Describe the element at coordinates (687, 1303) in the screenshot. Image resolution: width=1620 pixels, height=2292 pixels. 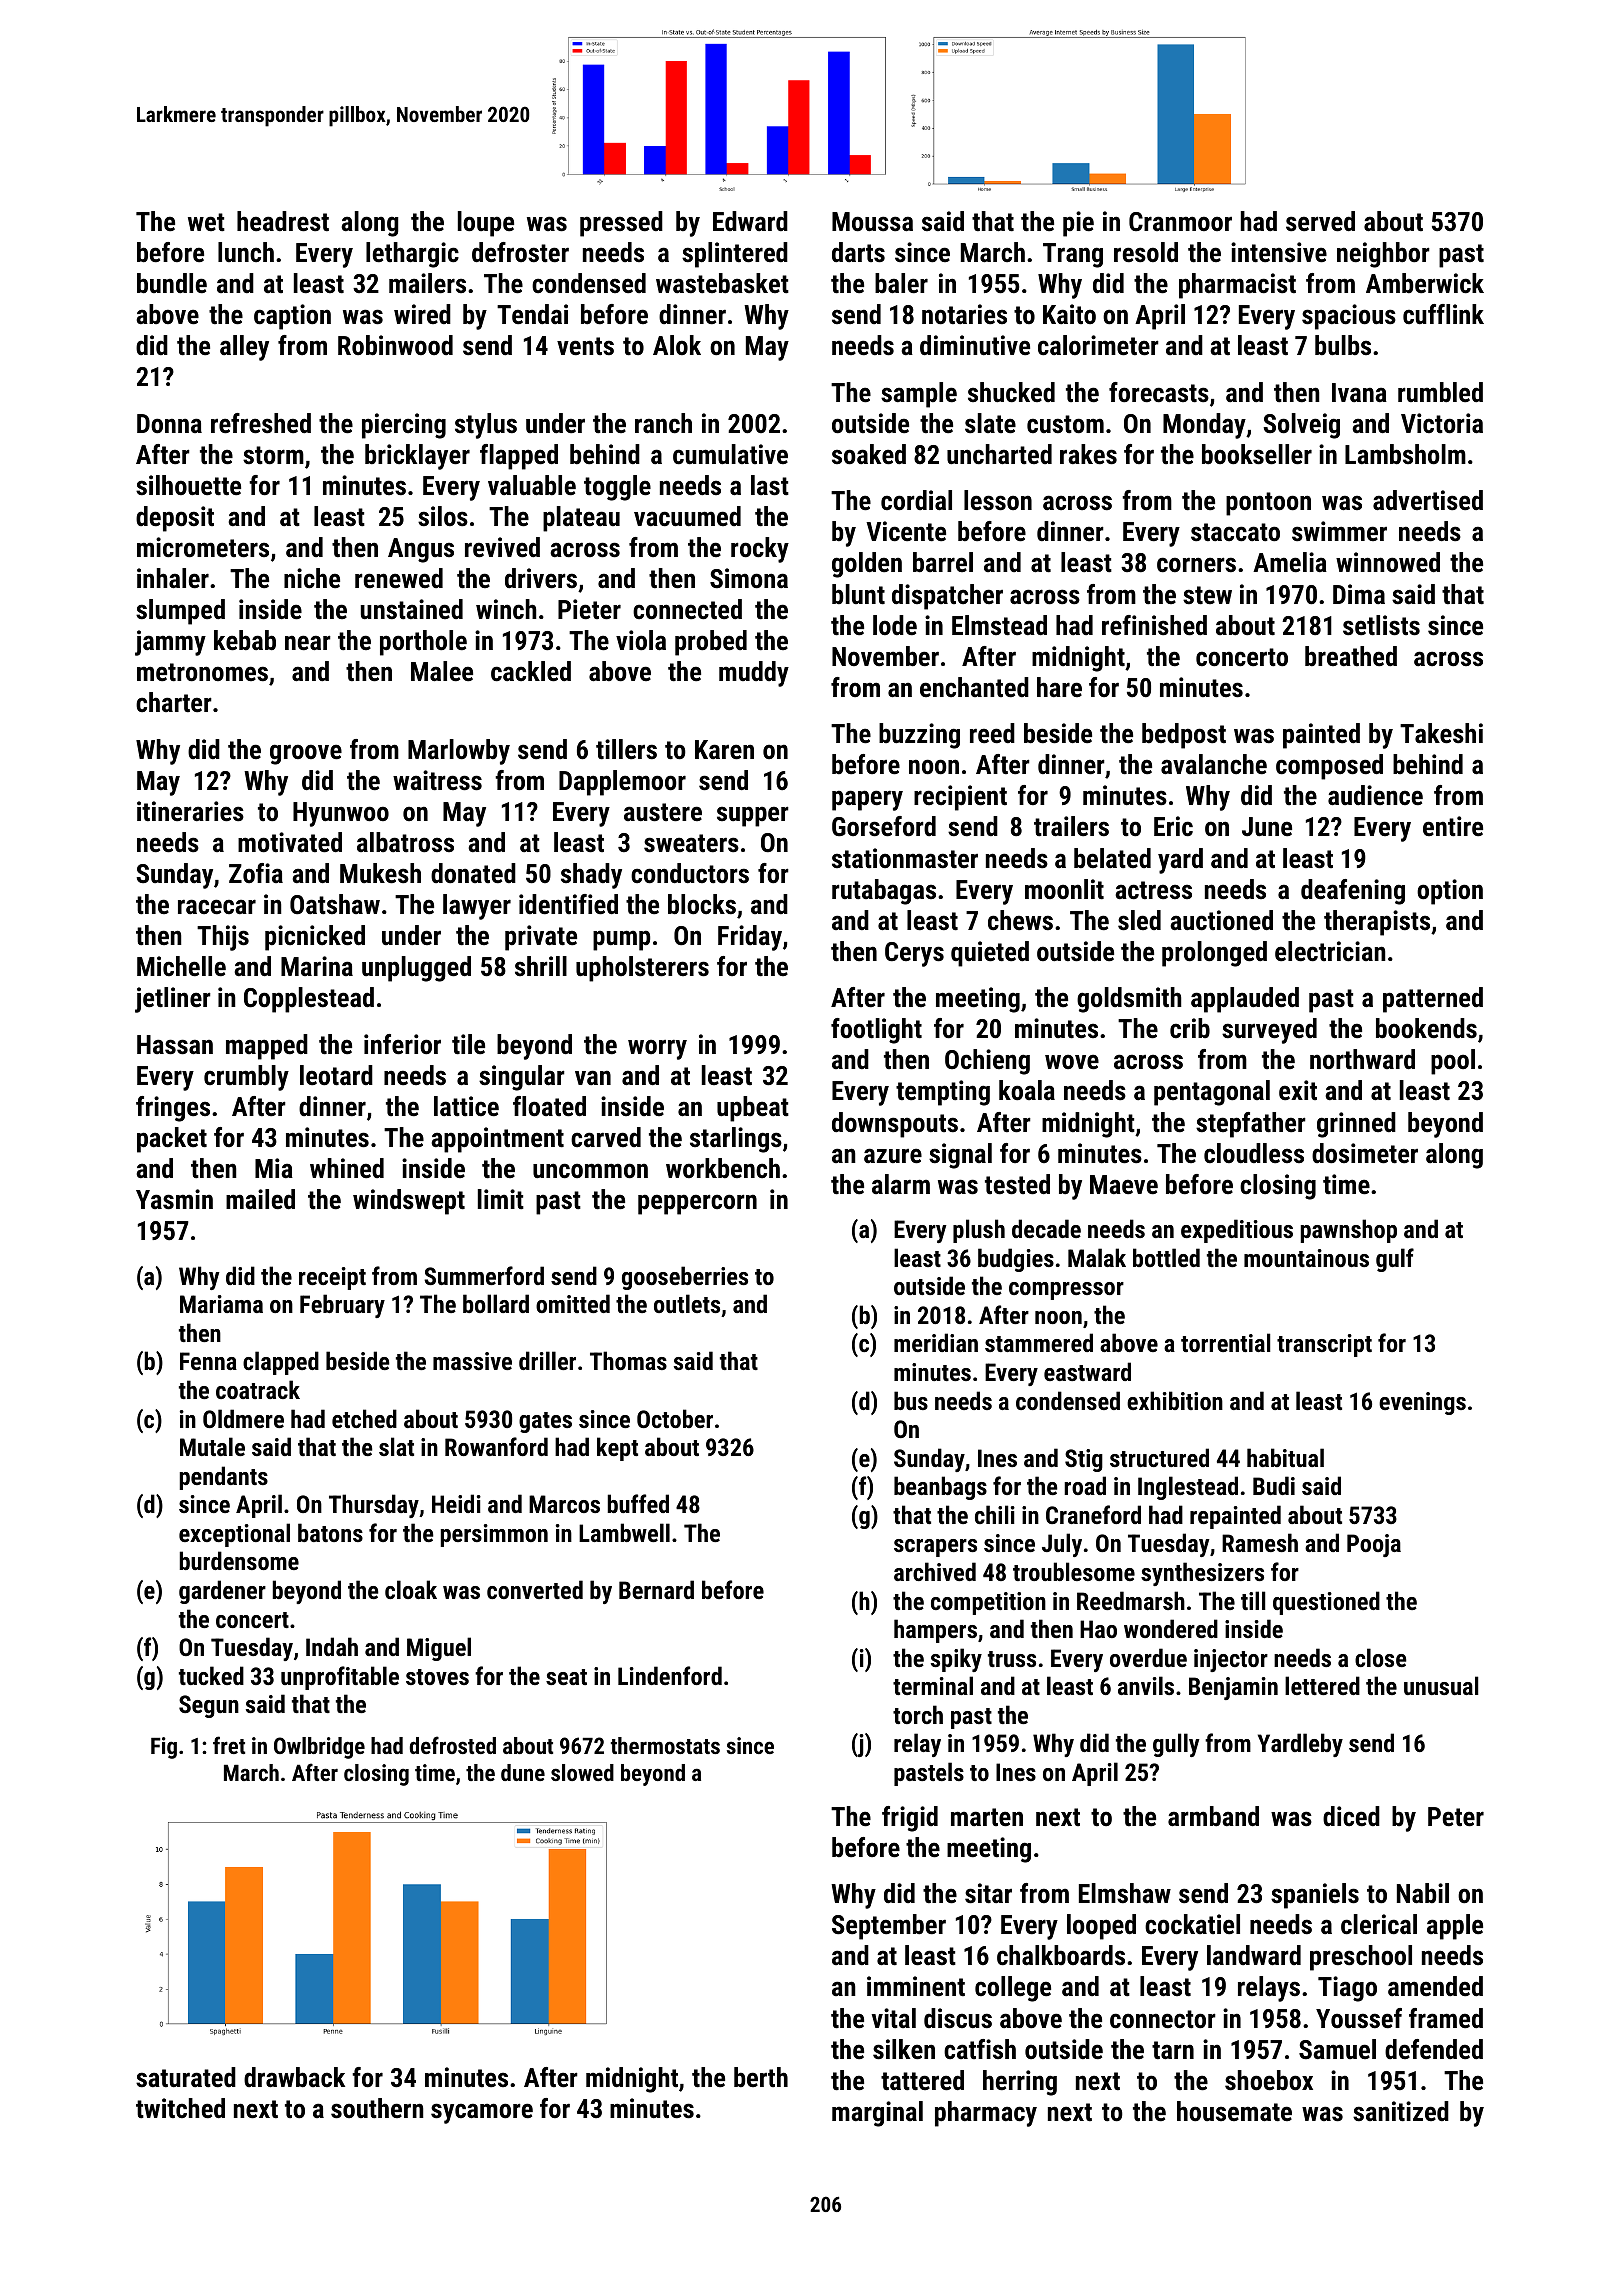
I see `outlets` at that location.
